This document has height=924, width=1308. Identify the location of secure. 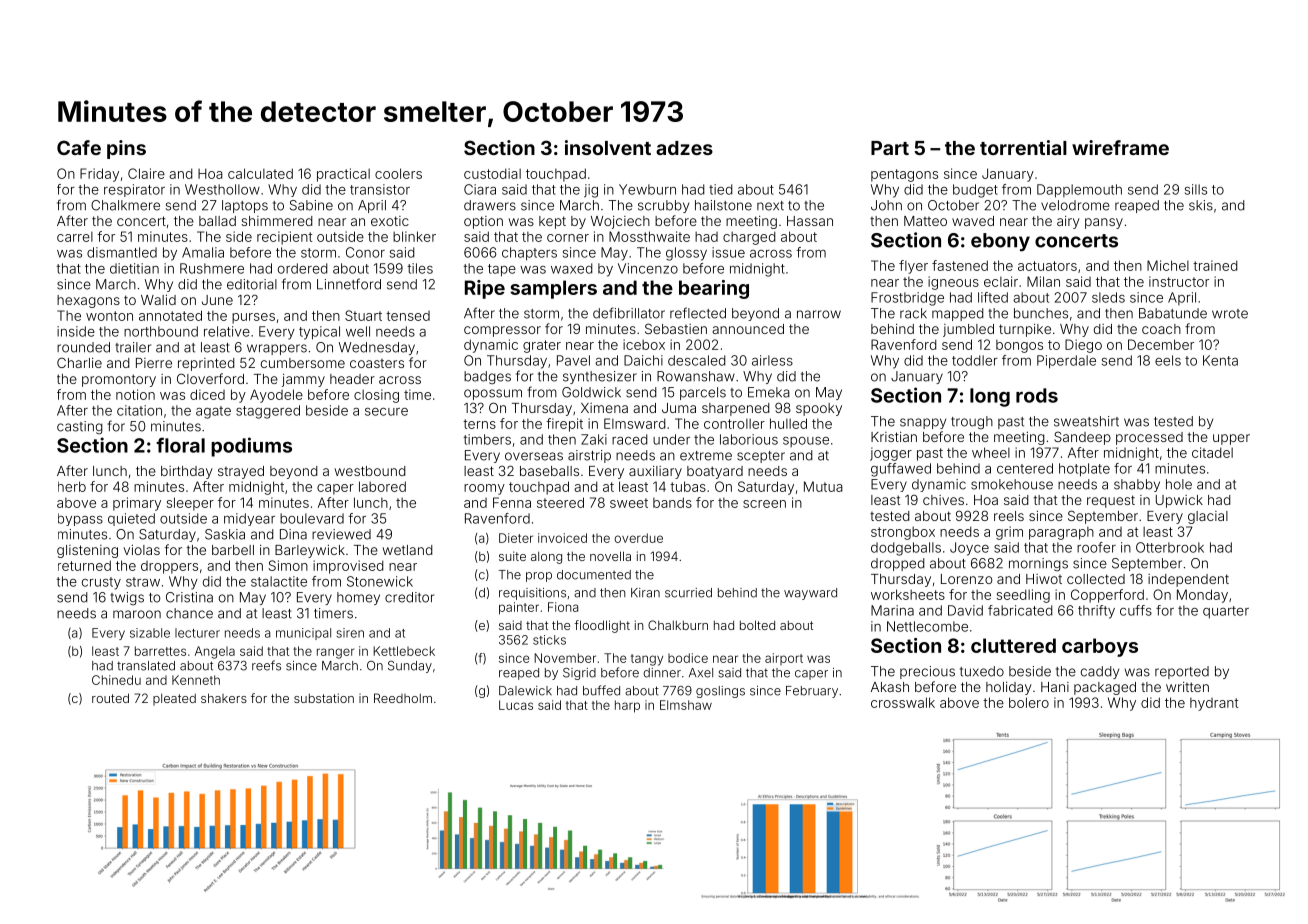
(386, 412).
